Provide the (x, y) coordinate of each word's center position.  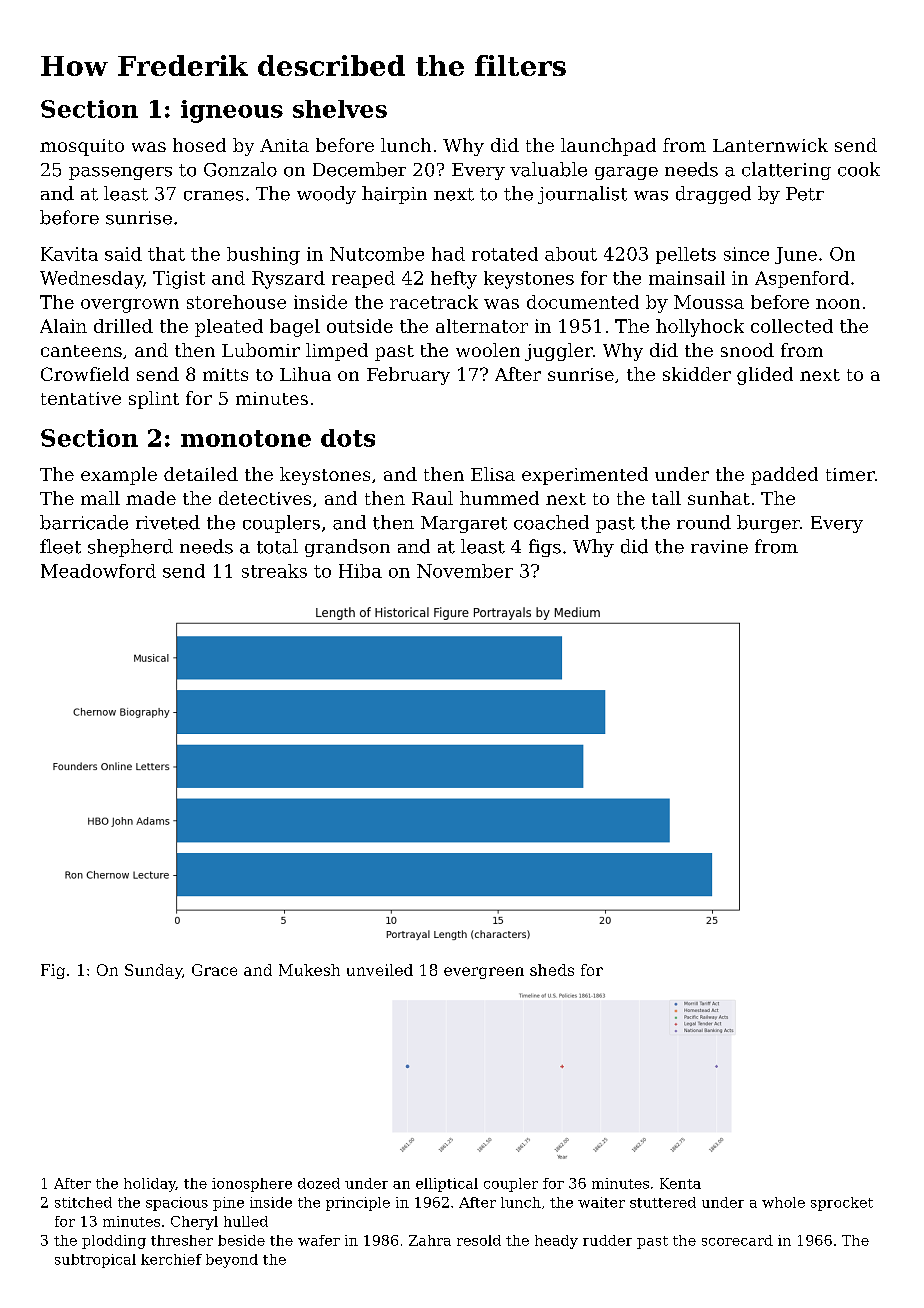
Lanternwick (770, 145)
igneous (232, 111)
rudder (607, 1240)
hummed (499, 498)
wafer (319, 1240)
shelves (340, 109)
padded (784, 476)
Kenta (680, 1183)
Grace (214, 970)
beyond (232, 1261)
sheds (552, 970)
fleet (60, 546)
